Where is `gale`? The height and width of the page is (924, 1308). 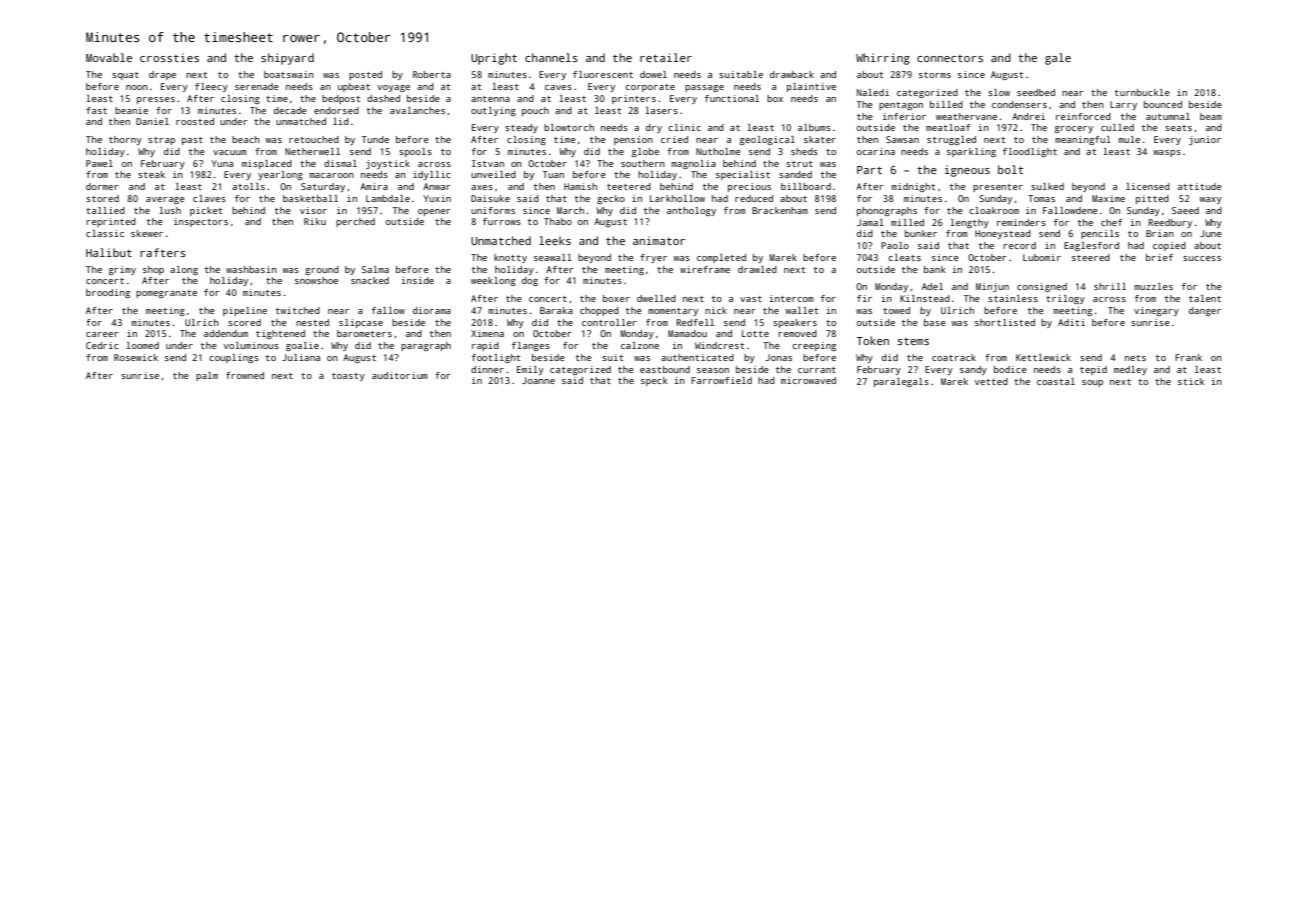 gale is located at coordinates (1058, 59).
